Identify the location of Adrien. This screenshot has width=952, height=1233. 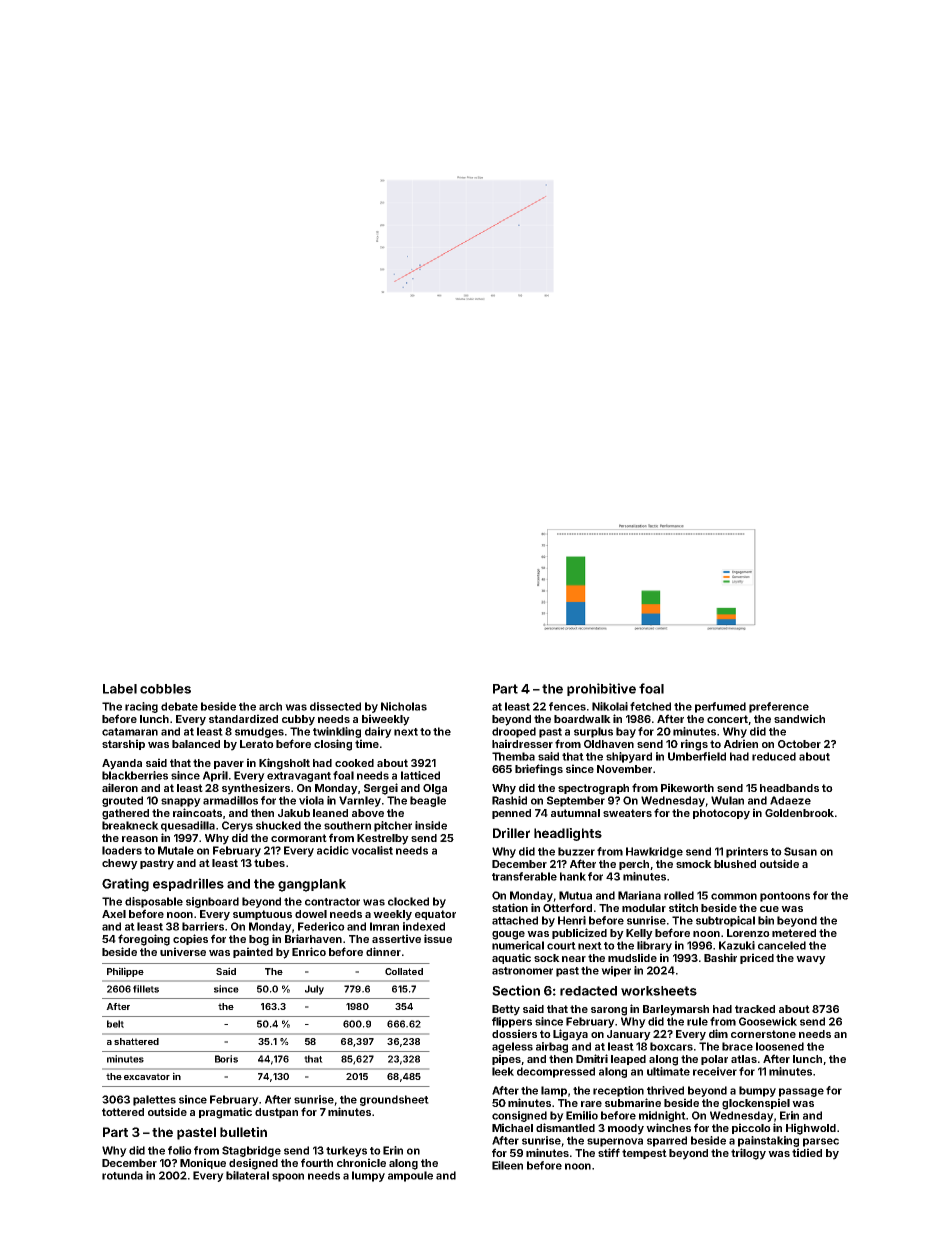
(741, 743).
